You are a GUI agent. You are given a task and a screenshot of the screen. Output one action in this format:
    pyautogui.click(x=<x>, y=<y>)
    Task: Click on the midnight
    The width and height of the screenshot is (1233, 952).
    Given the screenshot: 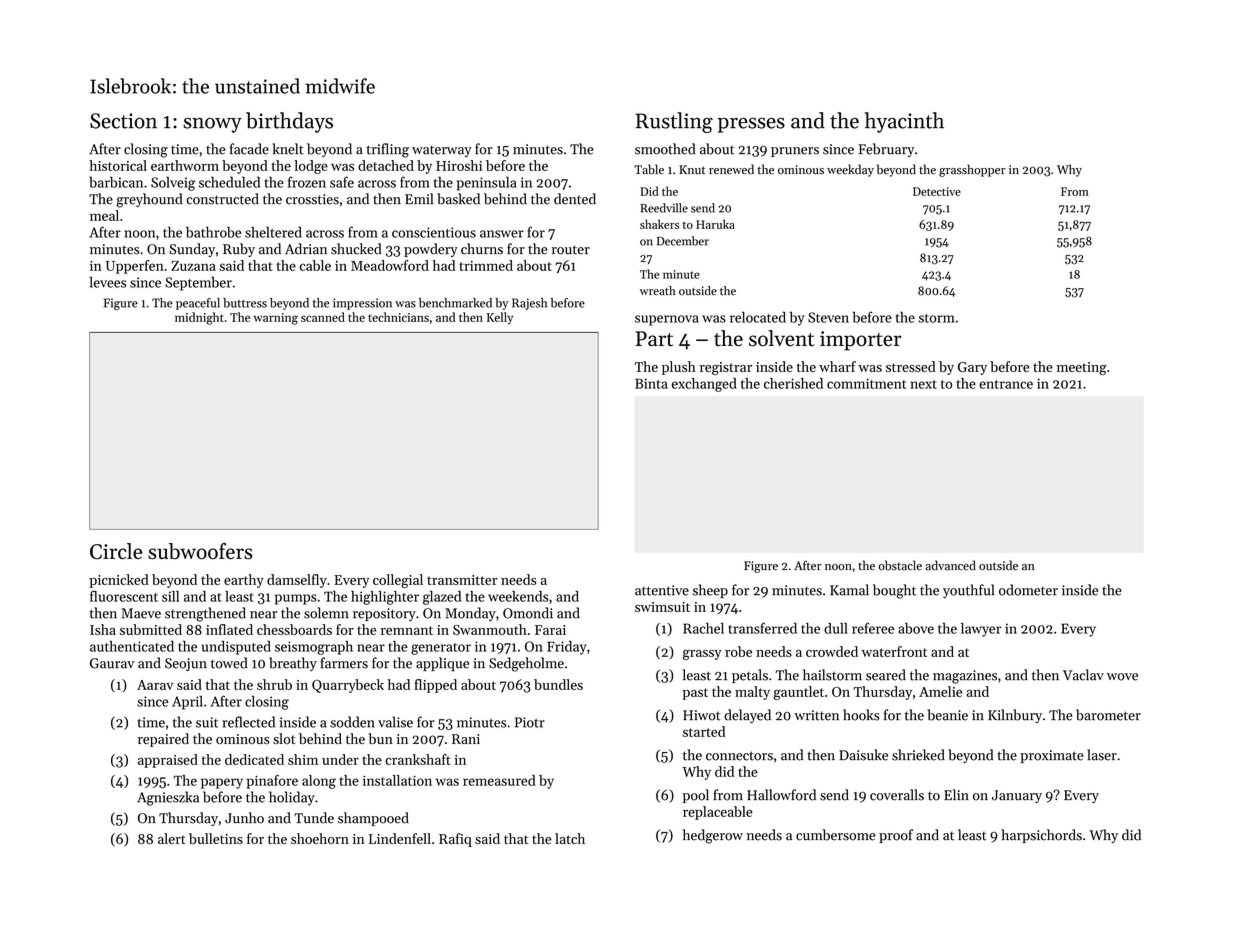 What is the action you would take?
    pyautogui.click(x=199, y=318)
